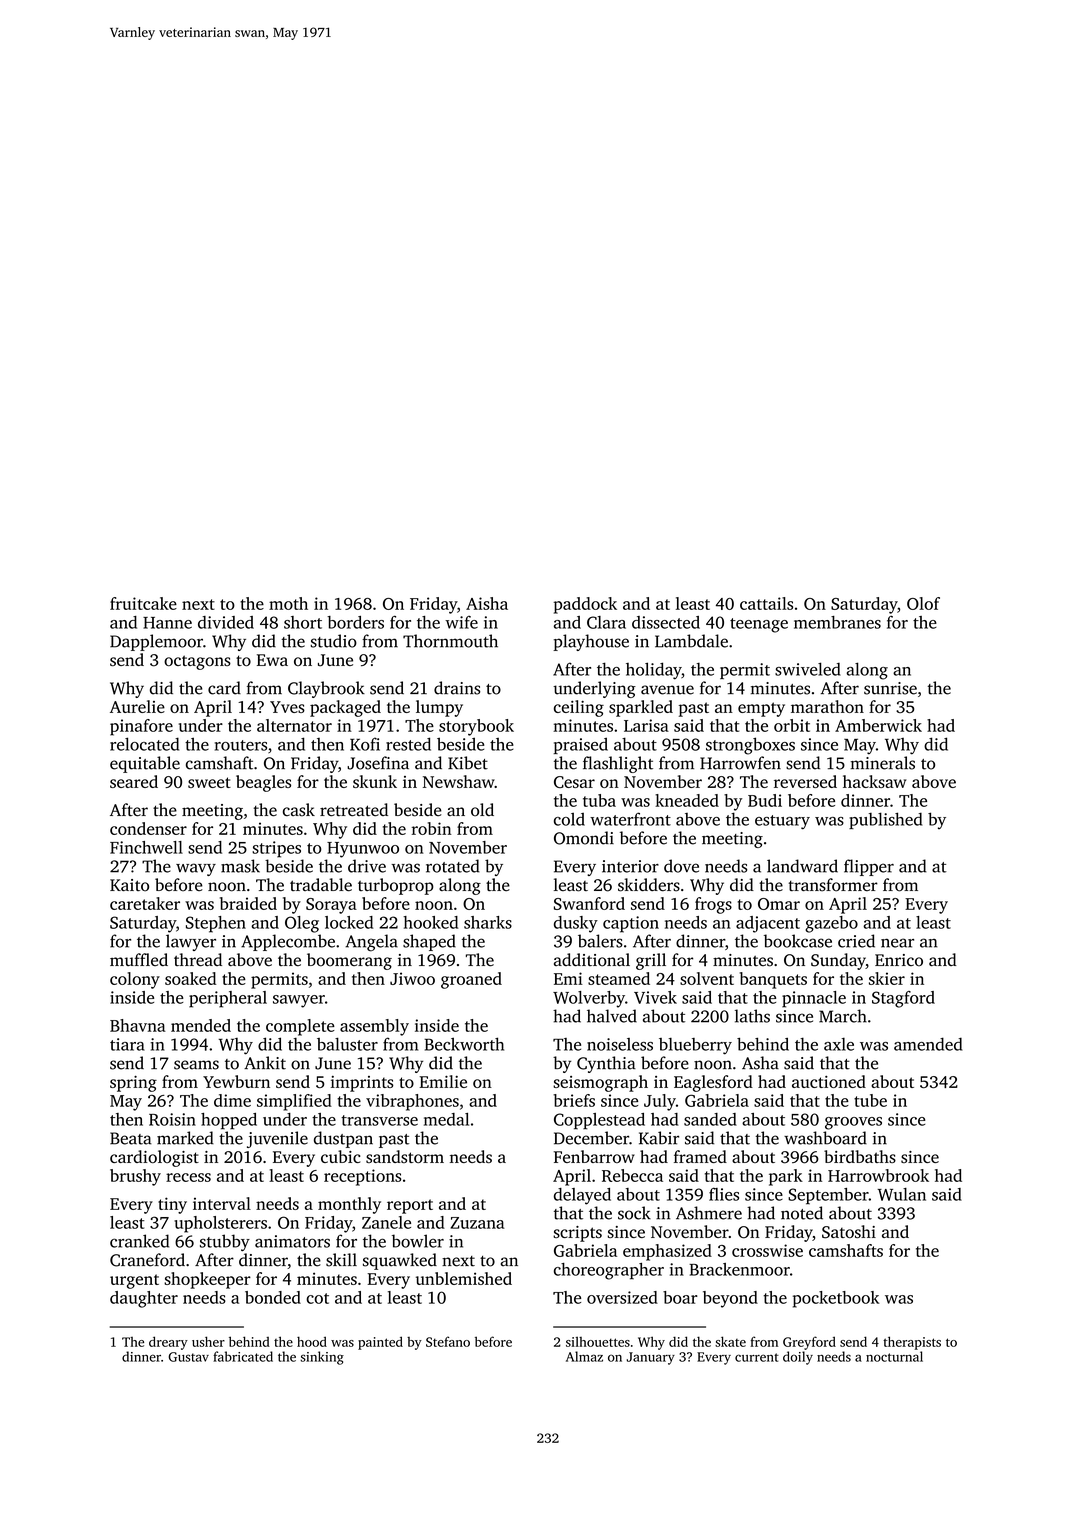 This page has width=1073, height=1524. What do you see at coordinates (584, 1356) in the page?
I see `Almaz` at bounding box center [584, 1356].
